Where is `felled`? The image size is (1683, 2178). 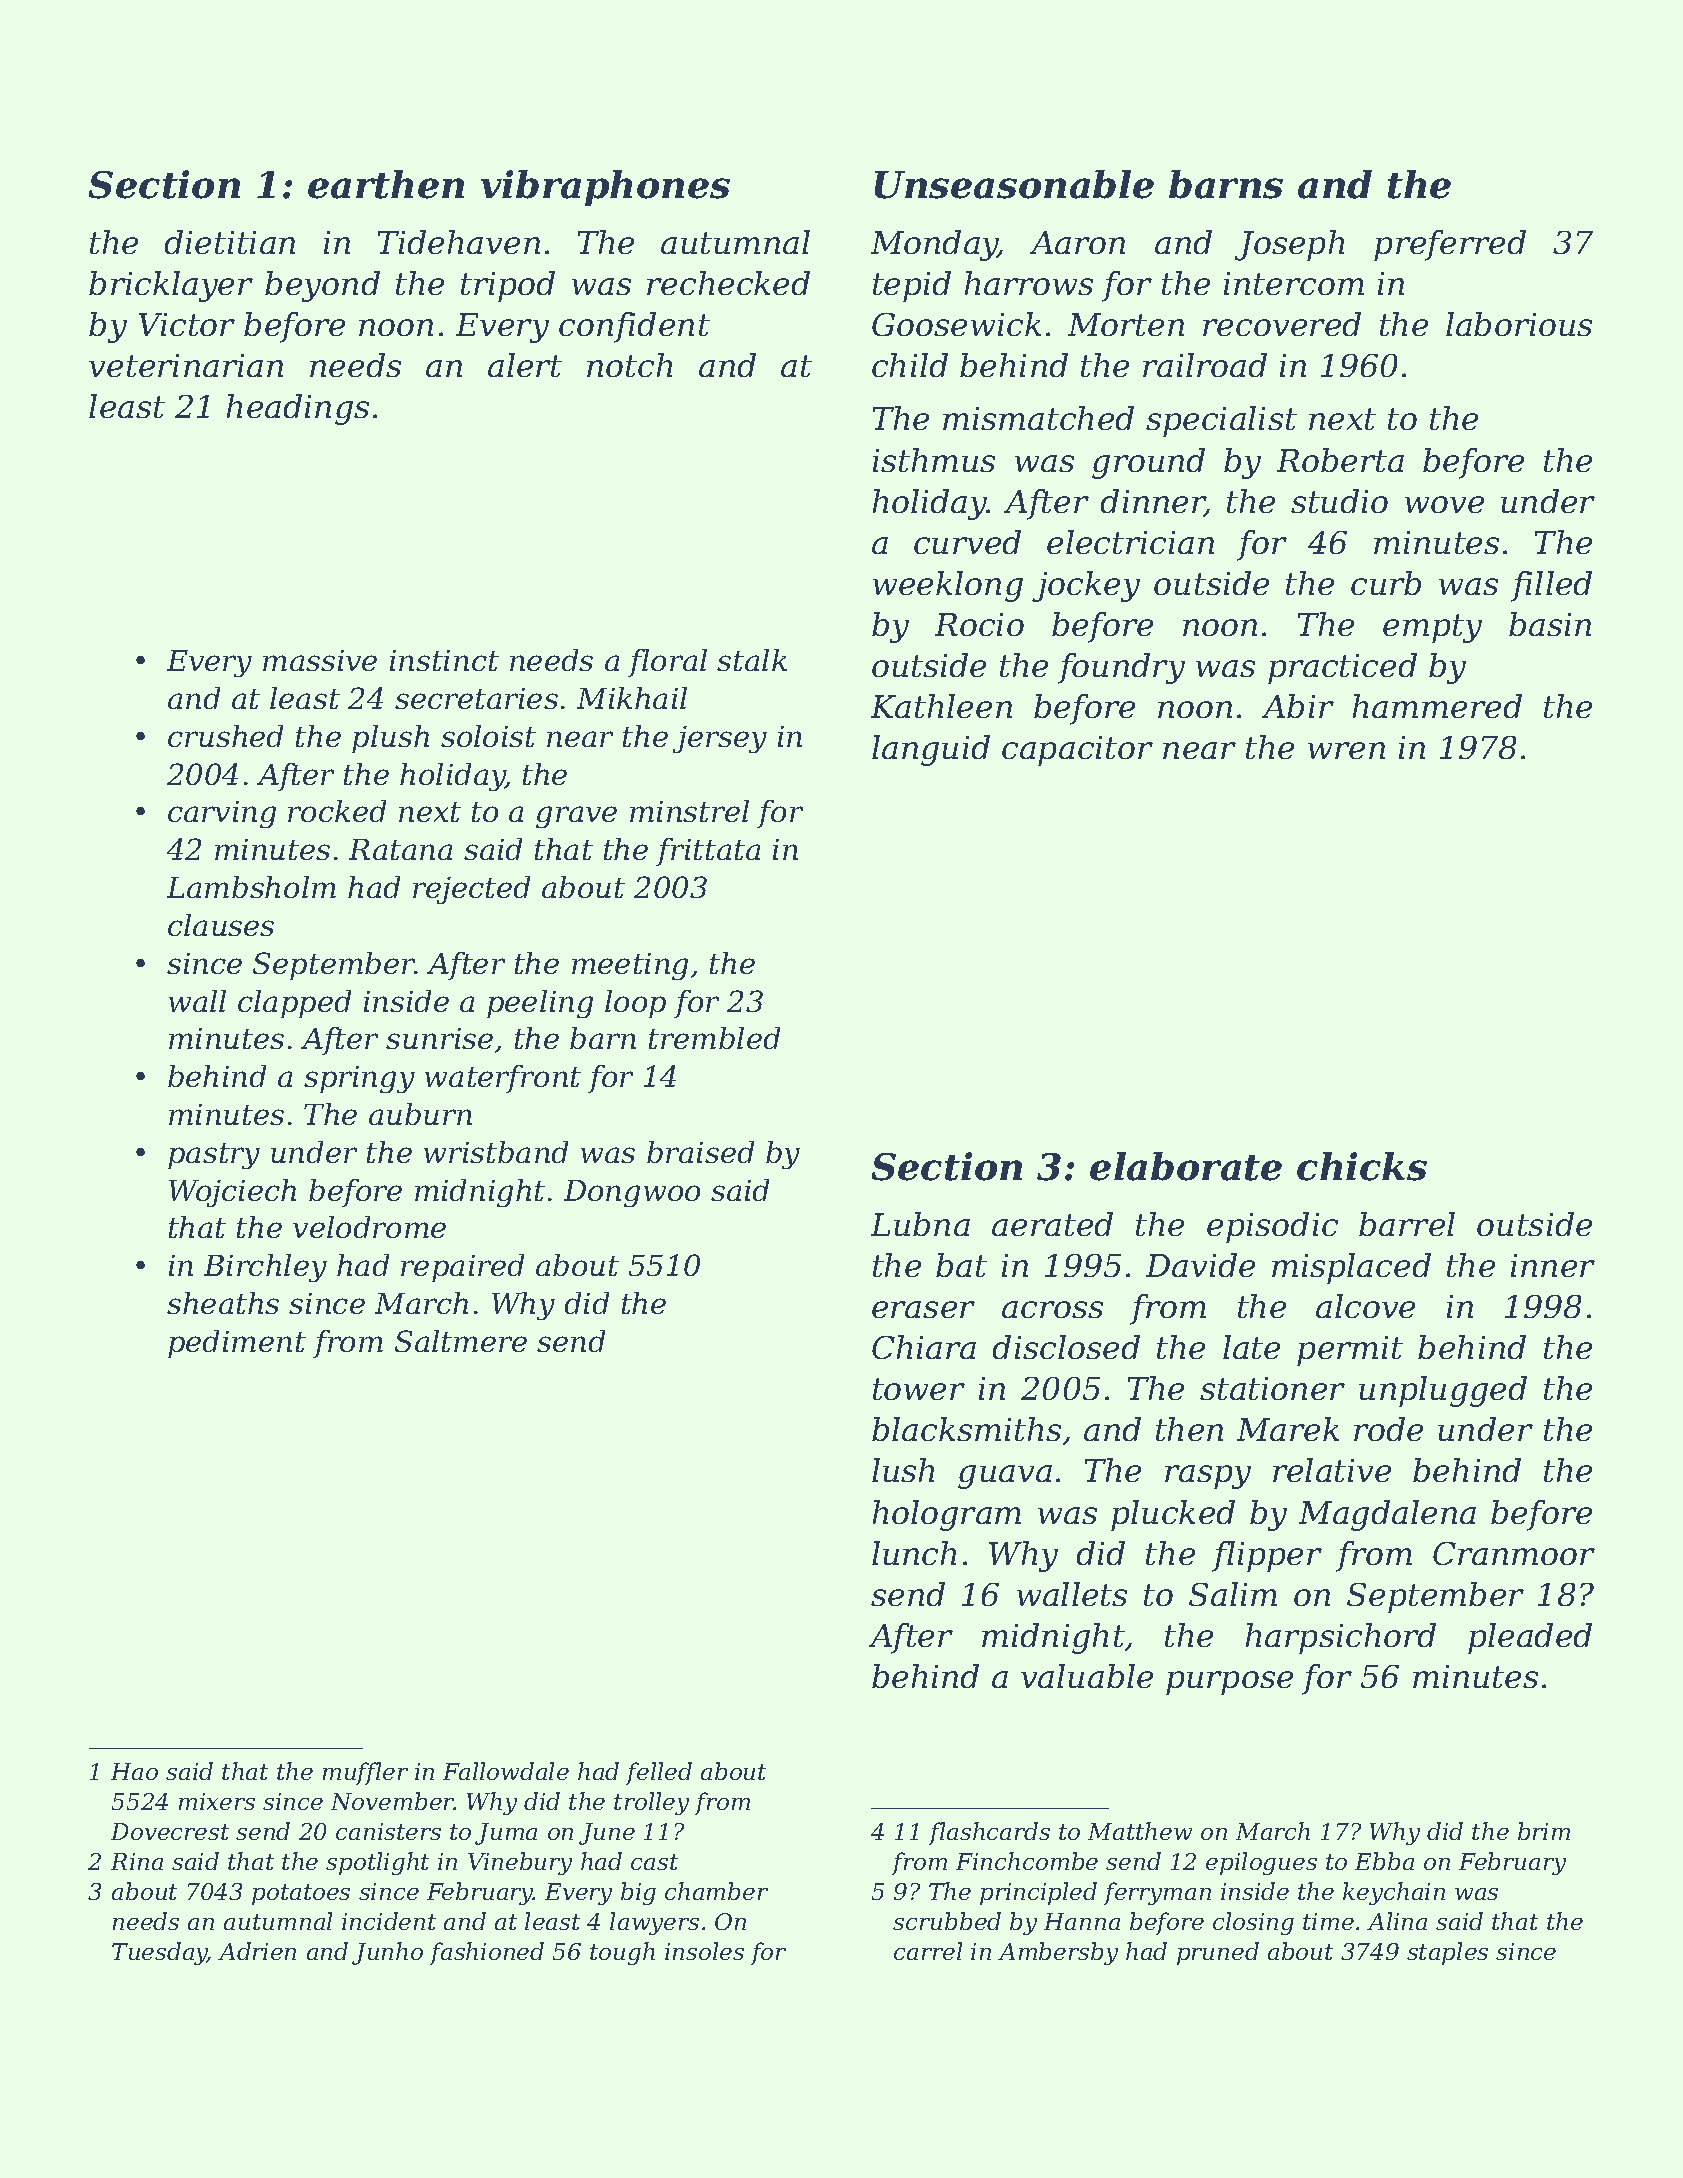
felled is located at coordinates (659, 1773).
